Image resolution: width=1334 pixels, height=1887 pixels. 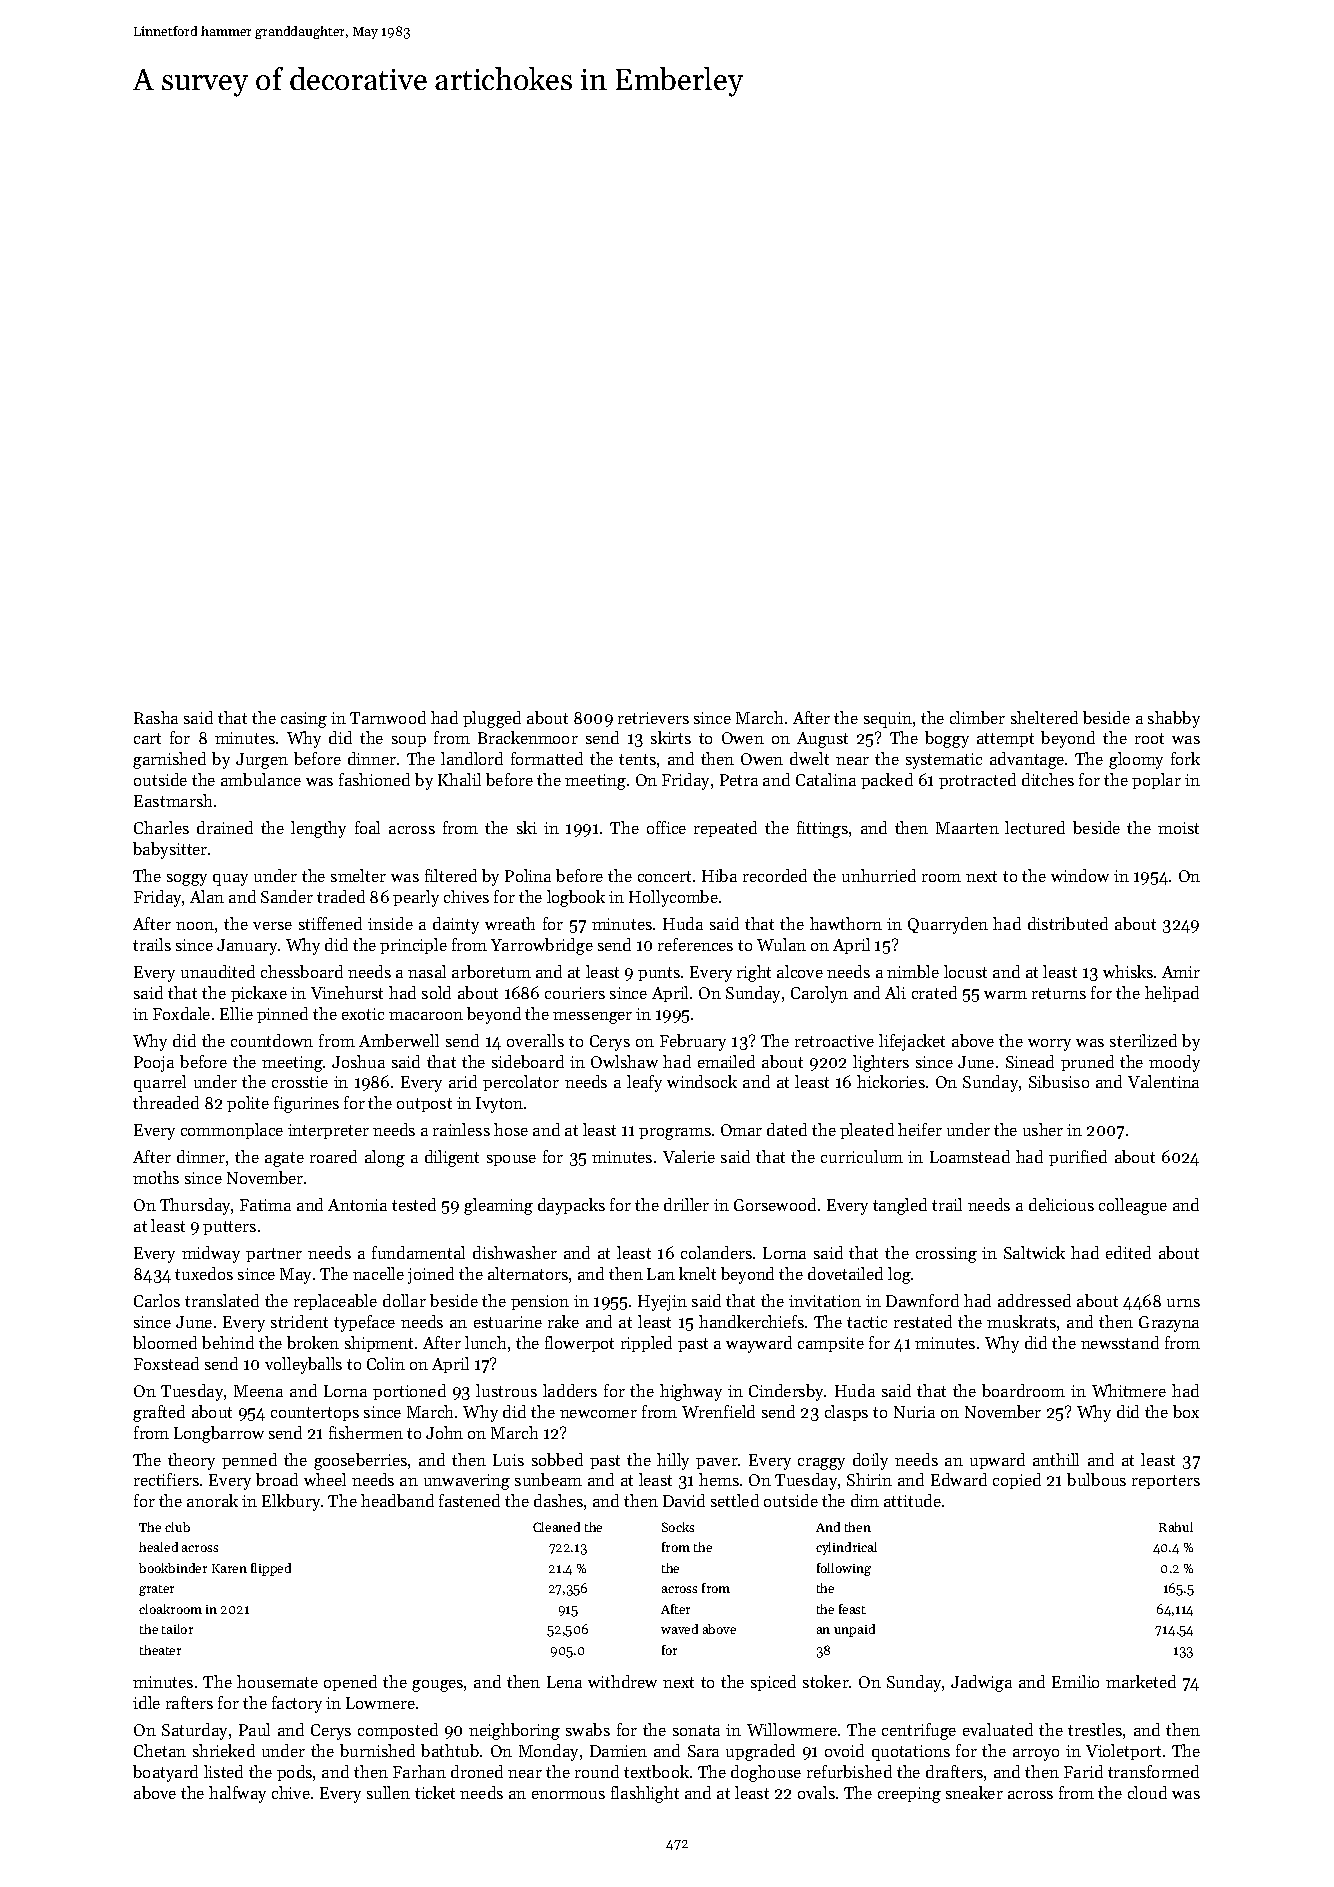 I want to click on colleague, so click(x=1133, y=1206).
